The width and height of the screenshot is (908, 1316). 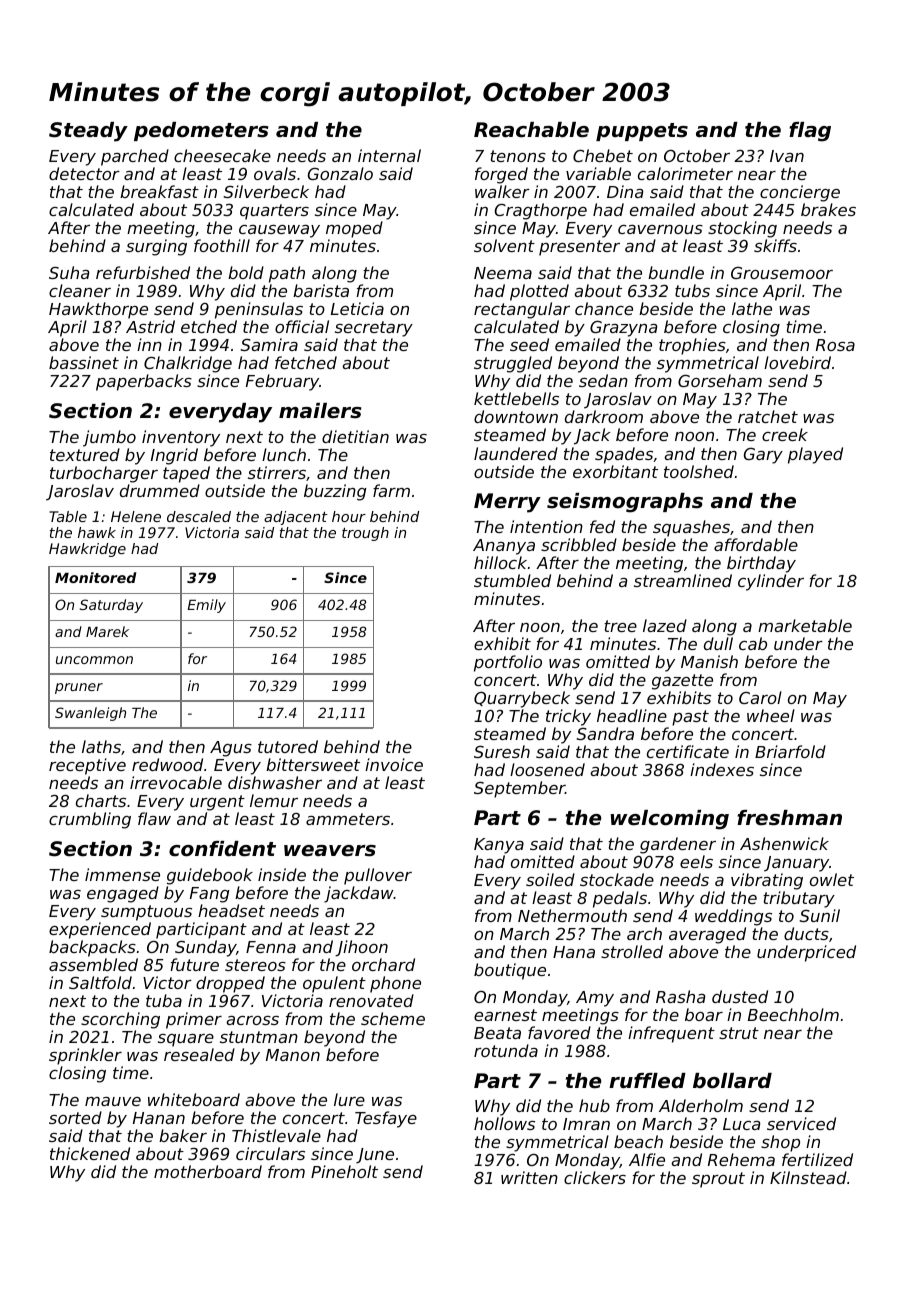 I want to click on Ivan, so click(x=787, y=156).
